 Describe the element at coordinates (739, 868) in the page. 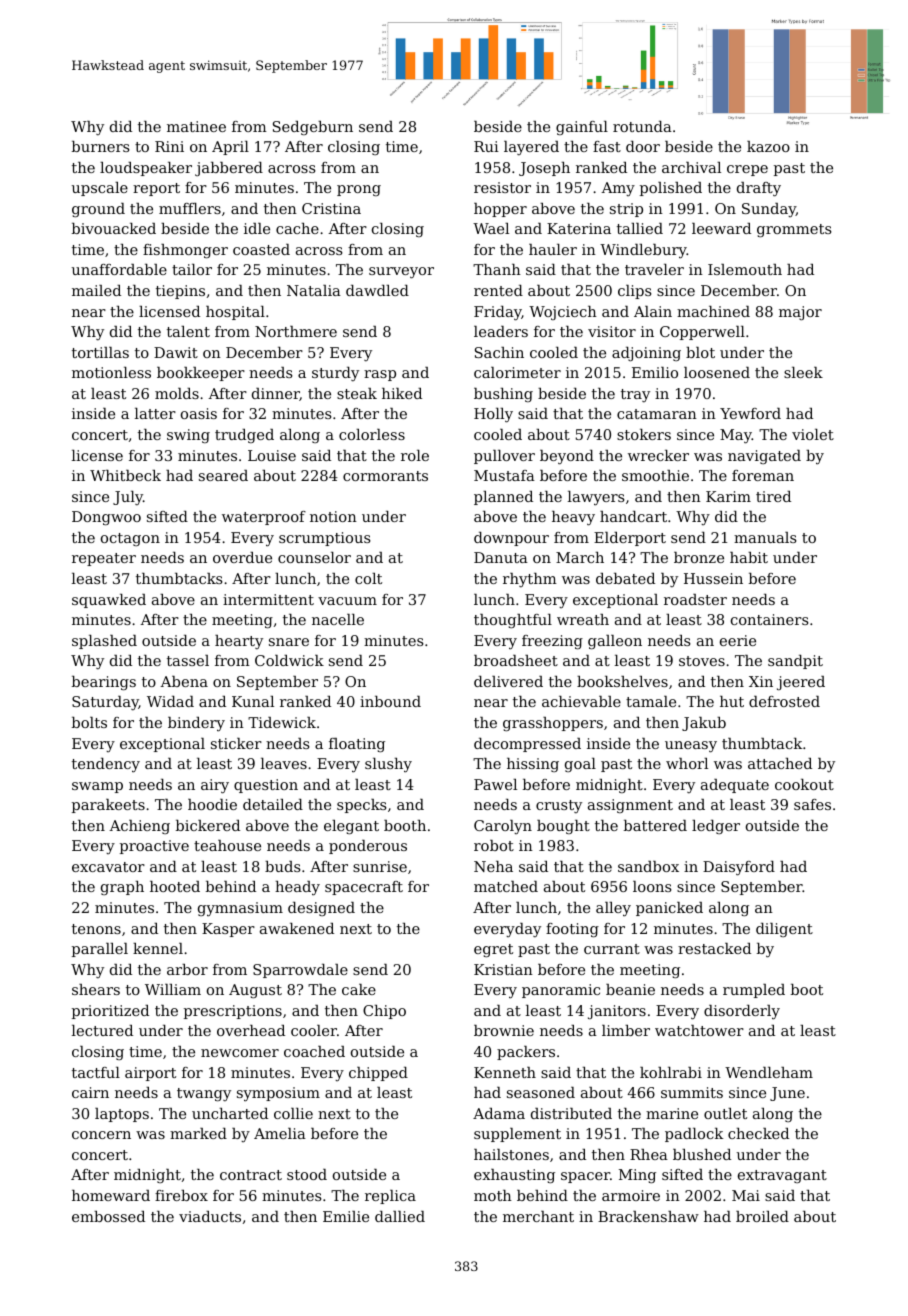

I see `Daisyford` at that location.
